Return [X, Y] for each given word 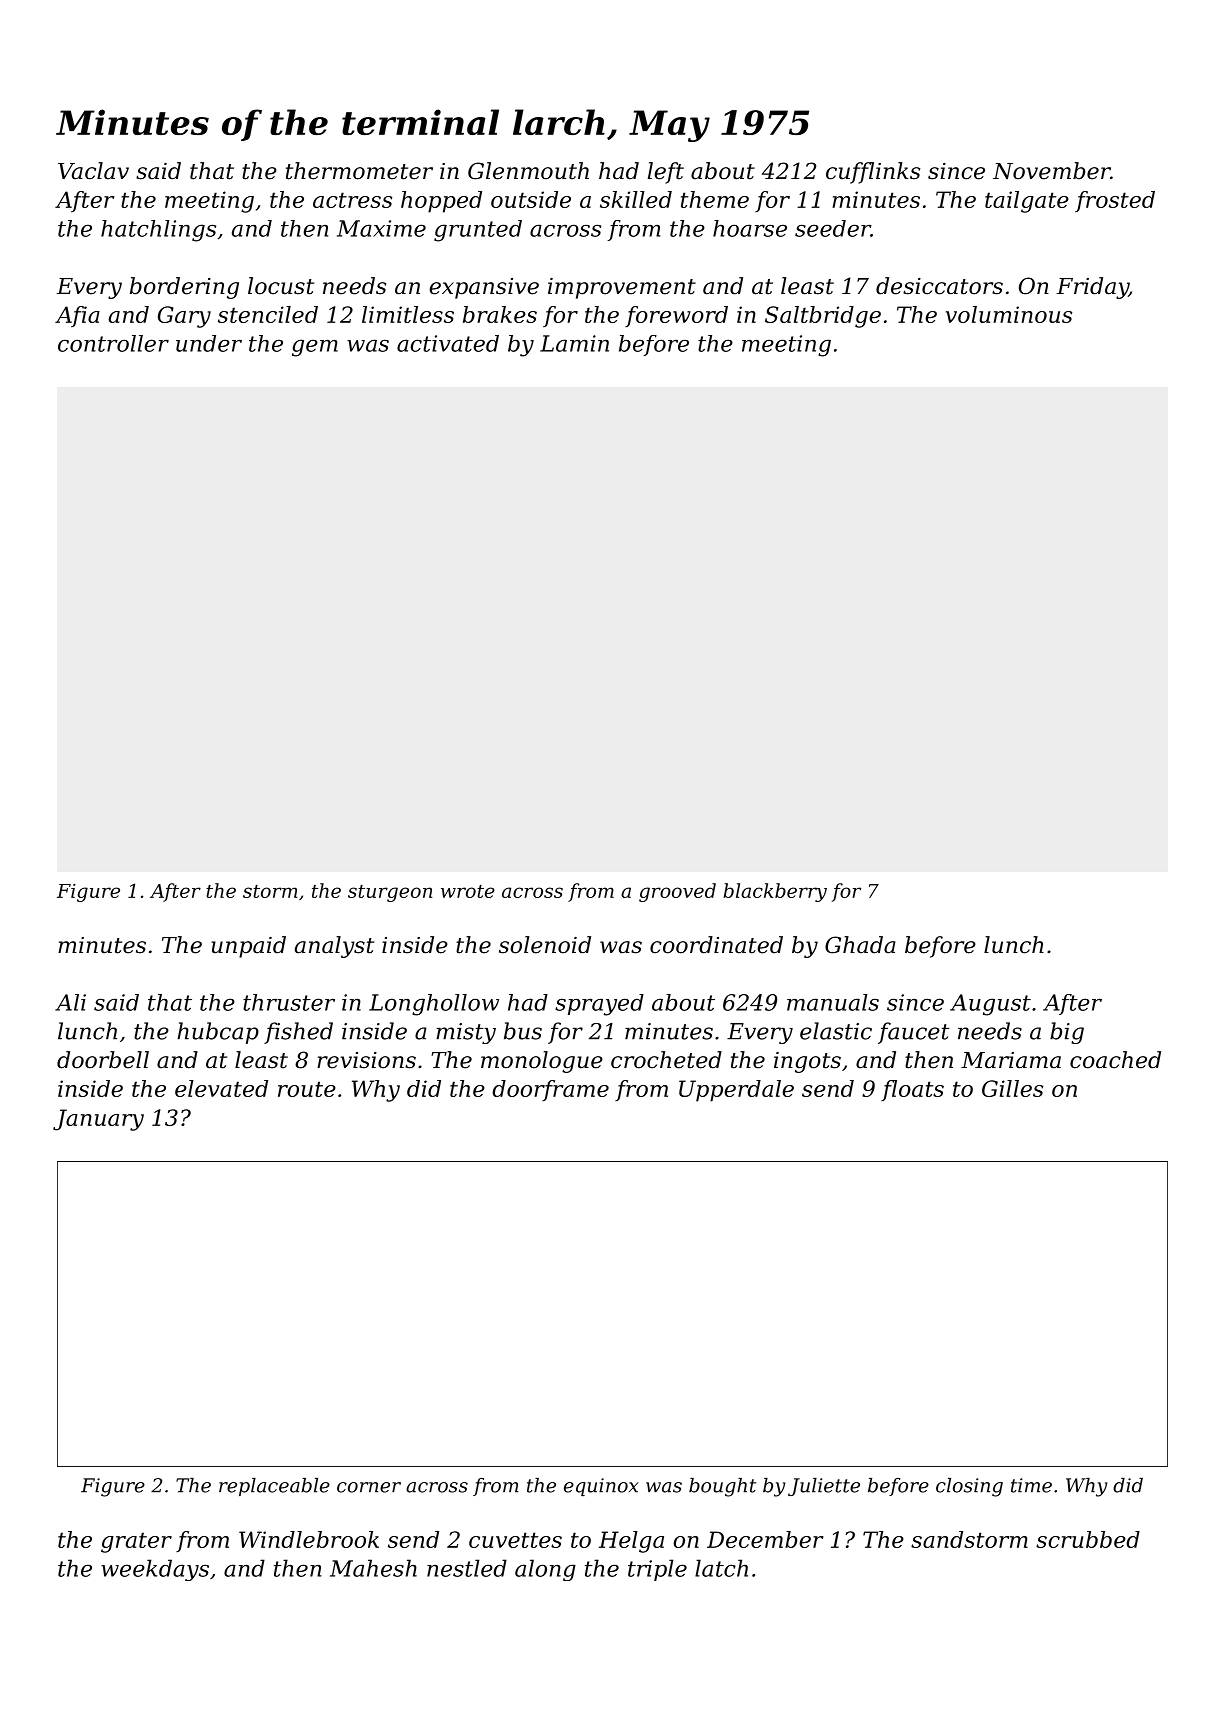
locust [281, 286]
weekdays [155, 1570]
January [98, 1120]
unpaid [248, 947]
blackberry [775, 892]
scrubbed [1088, 1539]
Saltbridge [823, 317]
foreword [676, 316]
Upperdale [736, 1091]
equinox [601, 1487]
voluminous [1009, 314]
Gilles [1012, 1088]
